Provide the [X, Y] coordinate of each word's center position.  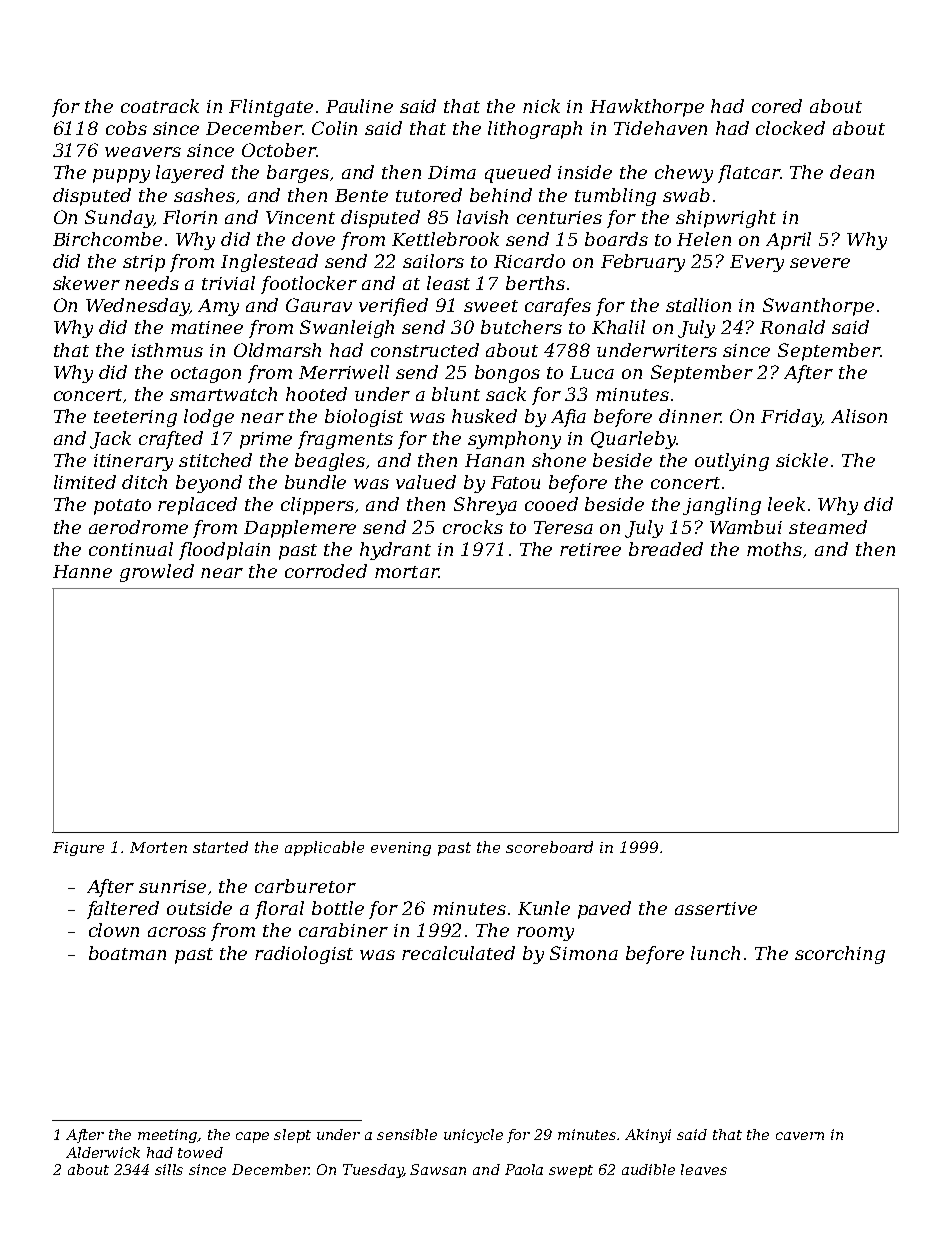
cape [252, 1137]
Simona [584, 953]
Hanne [82, 571]
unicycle [473, 1136]
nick [541, 106]
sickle [802, 460]
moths [774, 549]
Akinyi [648, 1136]
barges [298, 174]
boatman [127, 953]
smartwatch [223, 394]
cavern [800, 1136]
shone [559, 460]
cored [777, 106]
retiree [590, 549]
